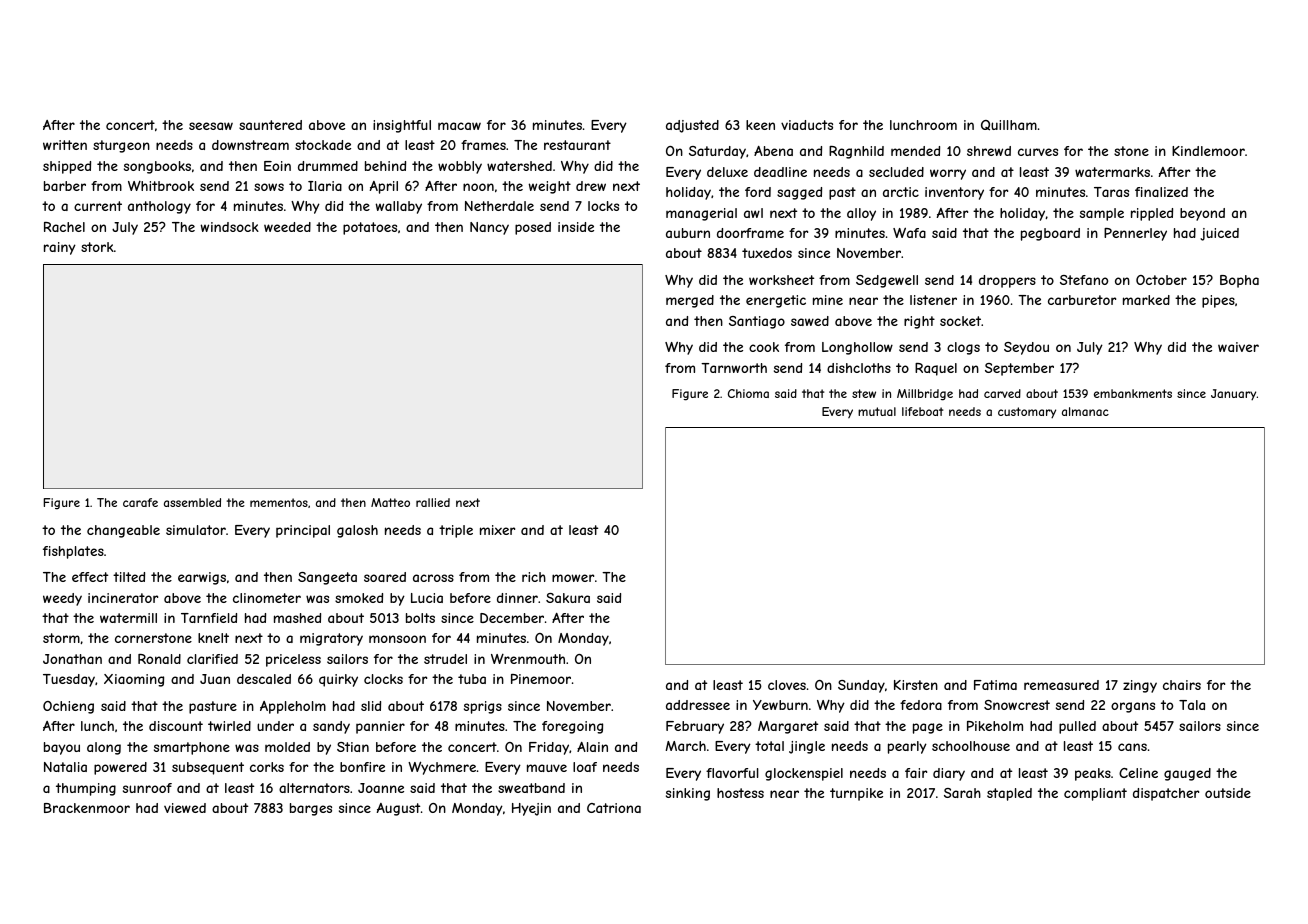 This image has width=1308, height=924. I want to click on January, so click(1233, 394).
